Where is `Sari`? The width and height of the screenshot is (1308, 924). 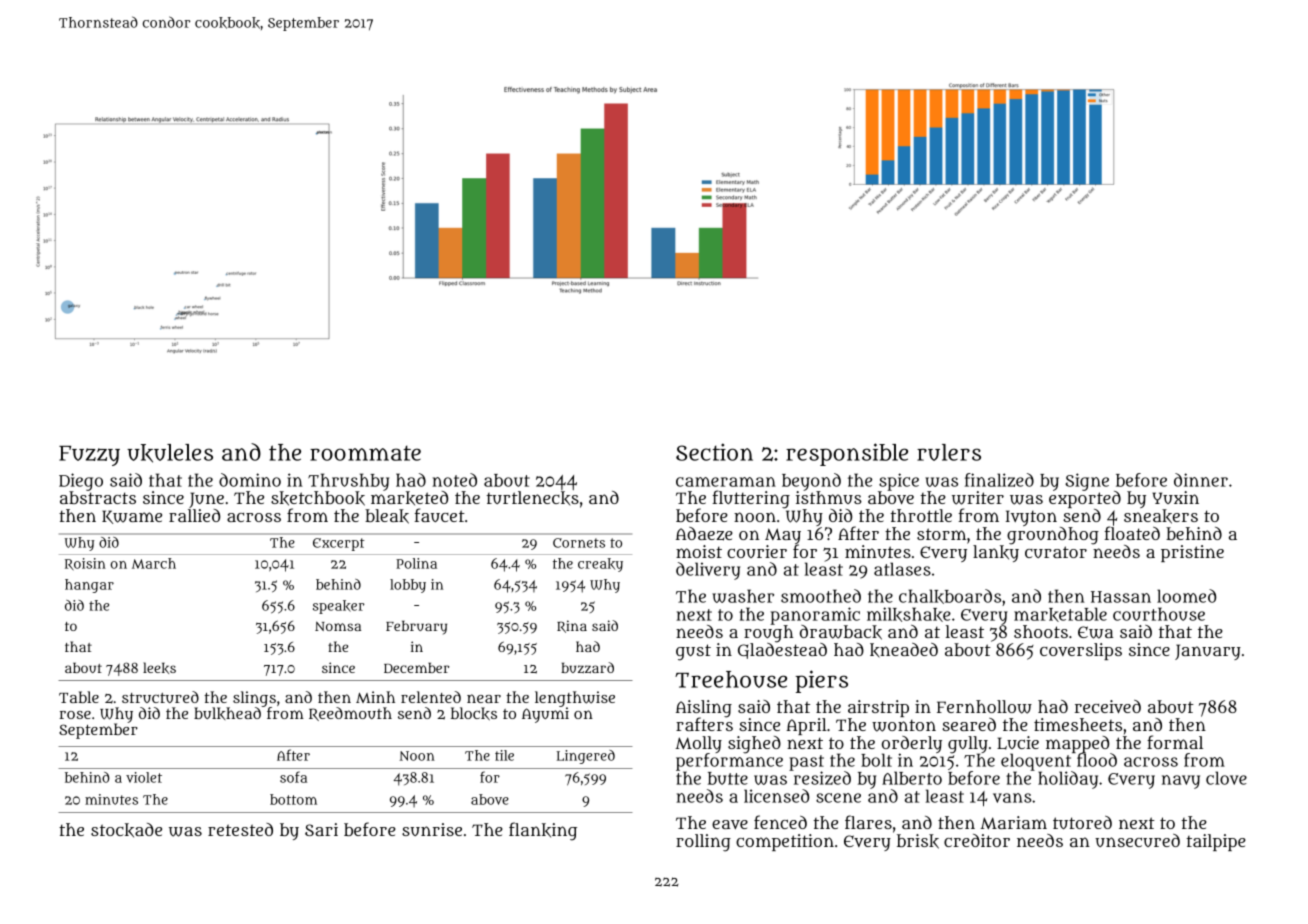 Sari is located at coordinates (321, 829).
